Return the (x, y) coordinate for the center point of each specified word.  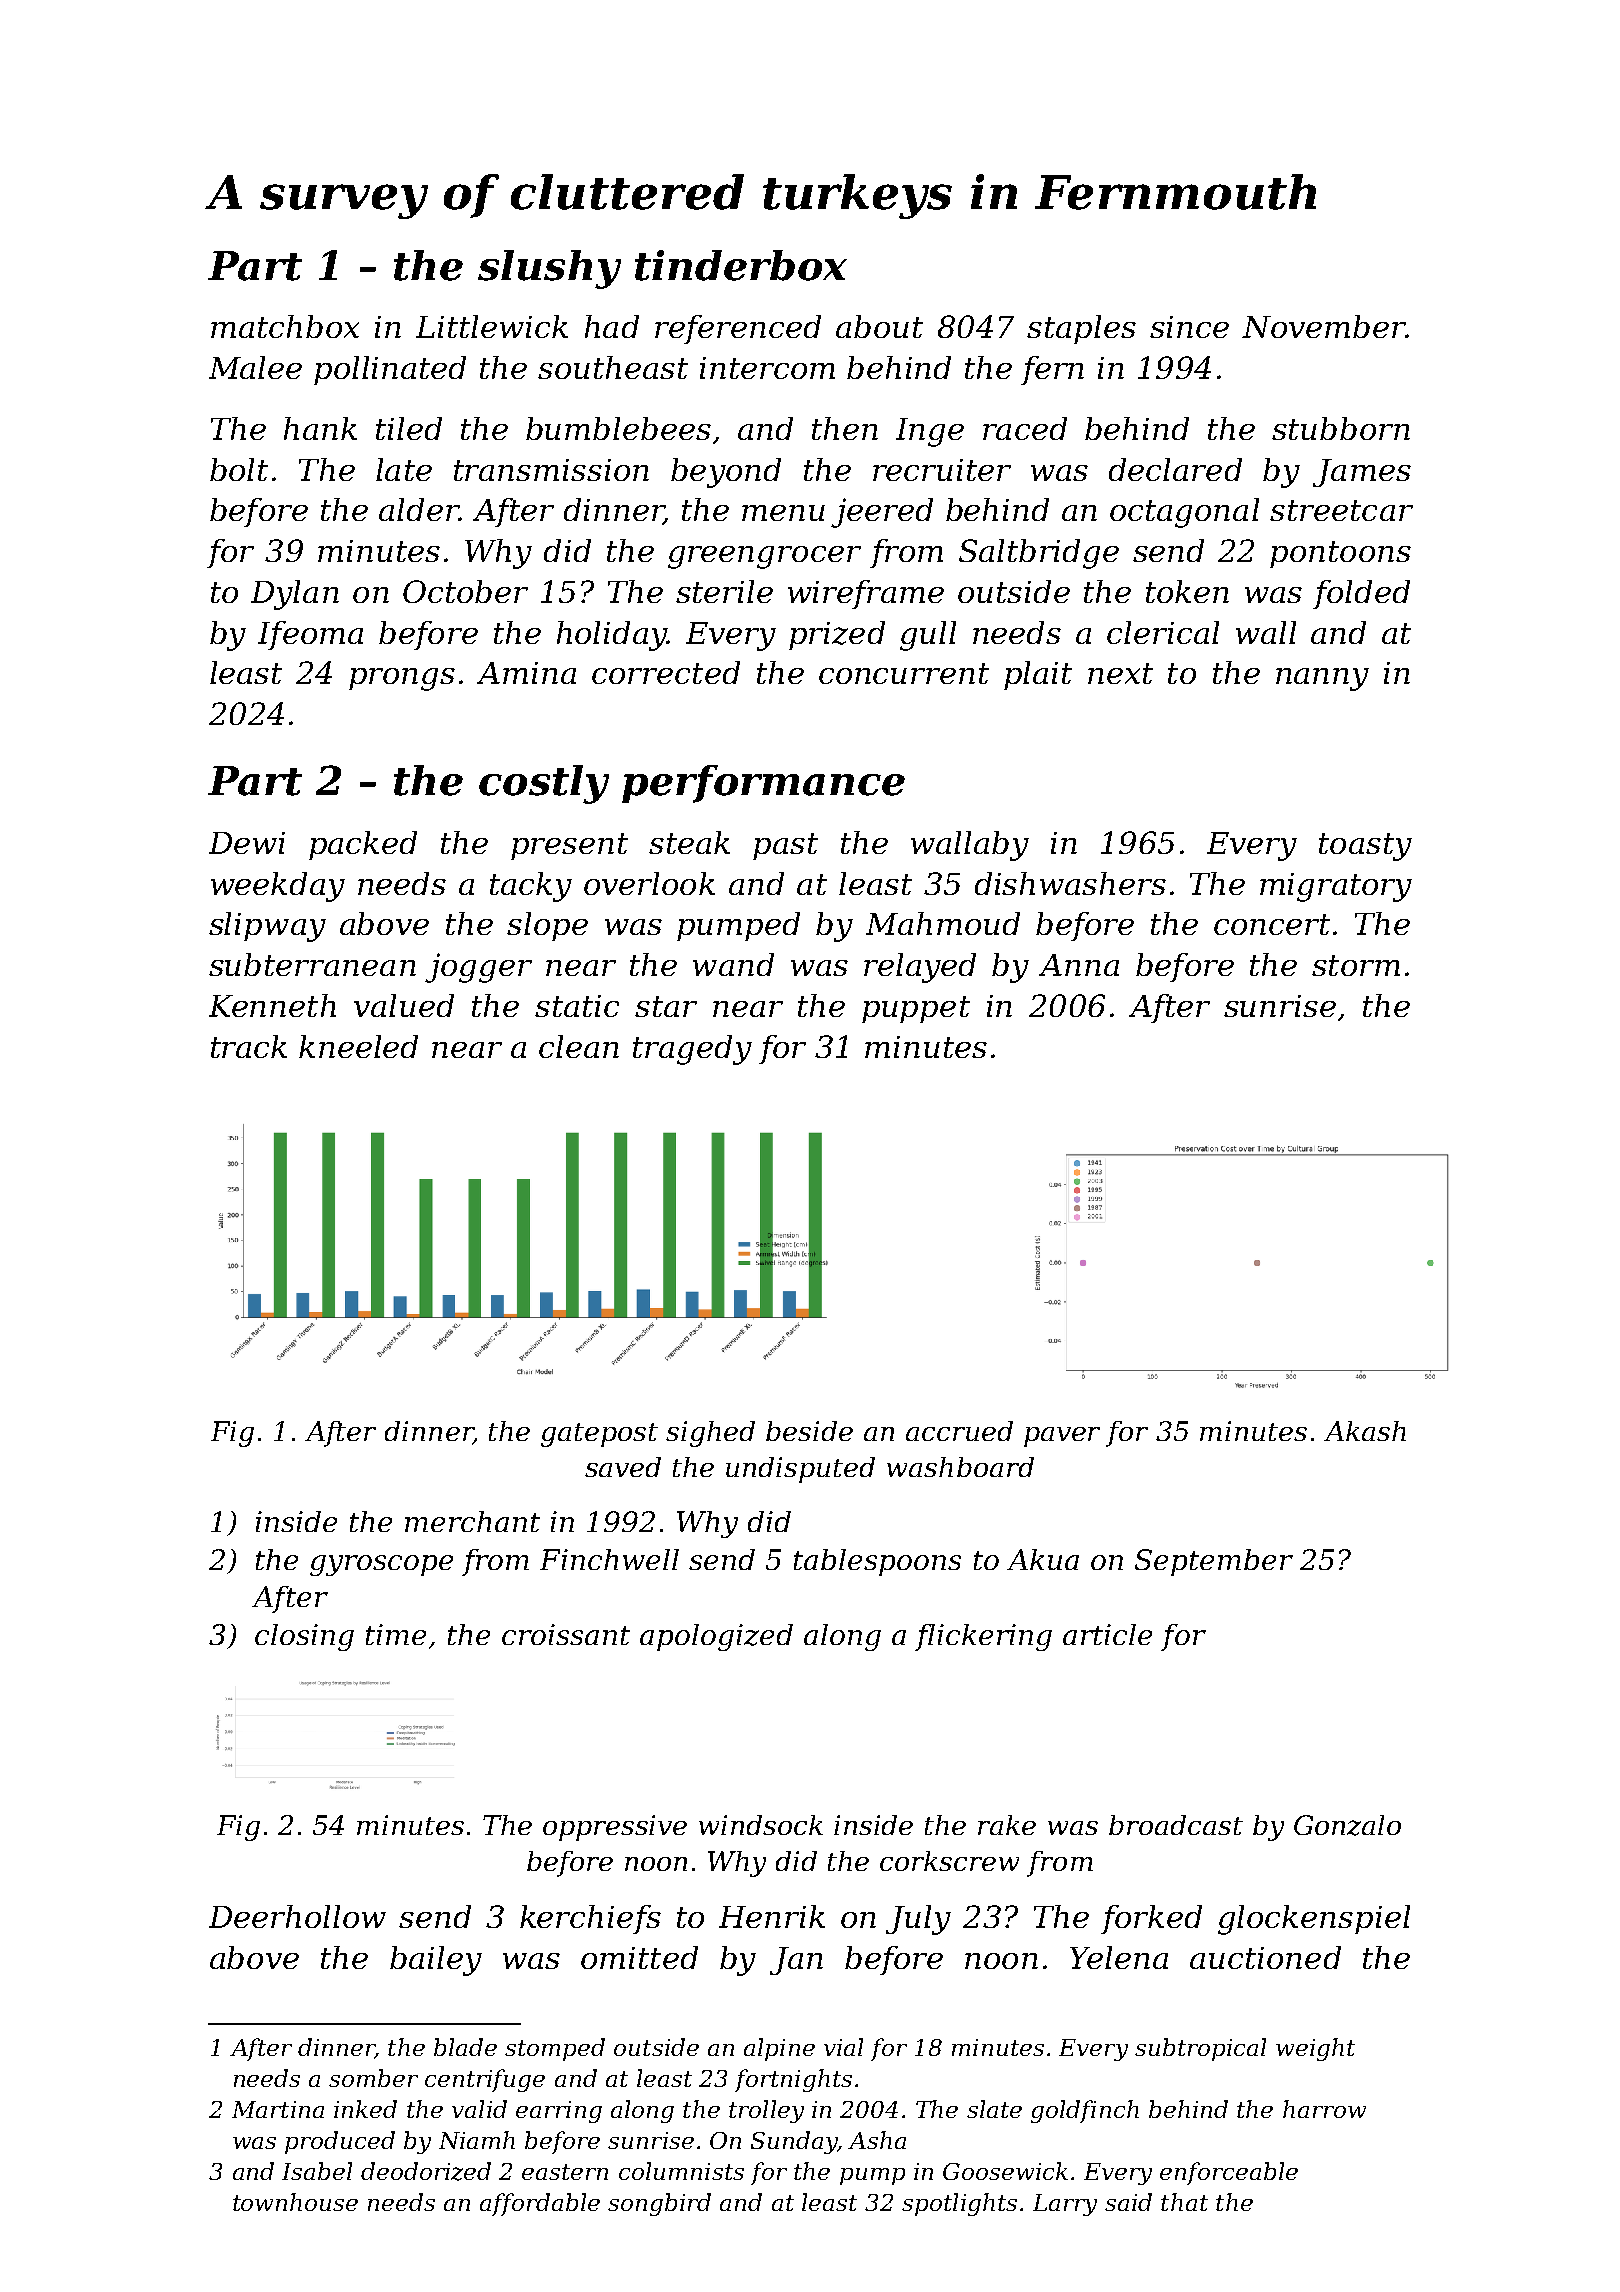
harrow (1324, 2109)
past (785, 846)
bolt (239, 469)
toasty (1365, 847)
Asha (877, 2140)
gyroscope (381, 1565)
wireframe (866, 594)
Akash (1365, 1431)
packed (363, 845)
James (1362, 473)
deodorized (426, 2171)
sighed (710, 1434)
